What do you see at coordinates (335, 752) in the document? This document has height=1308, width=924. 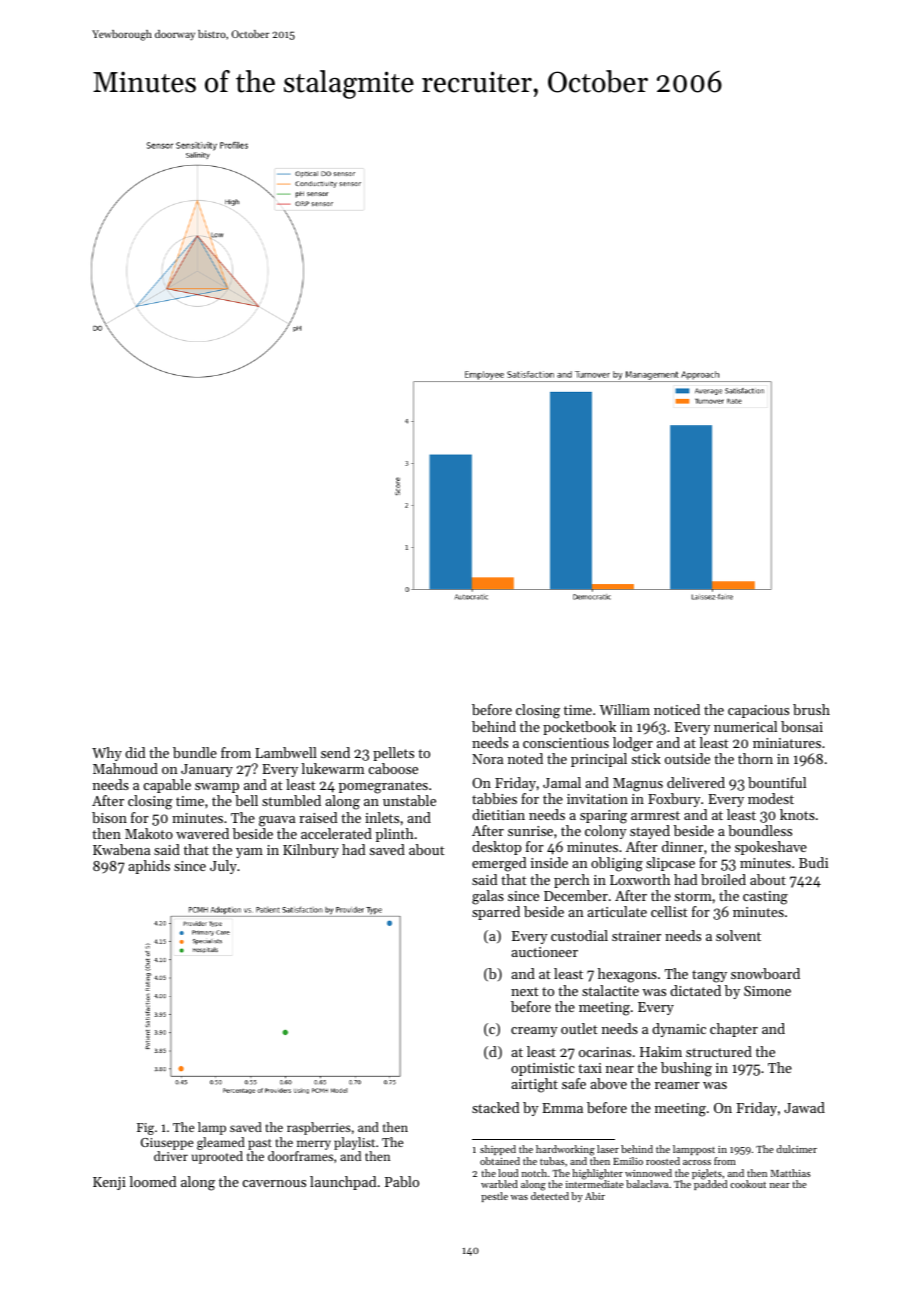 I see `send` at bounding box center [335, 752].
